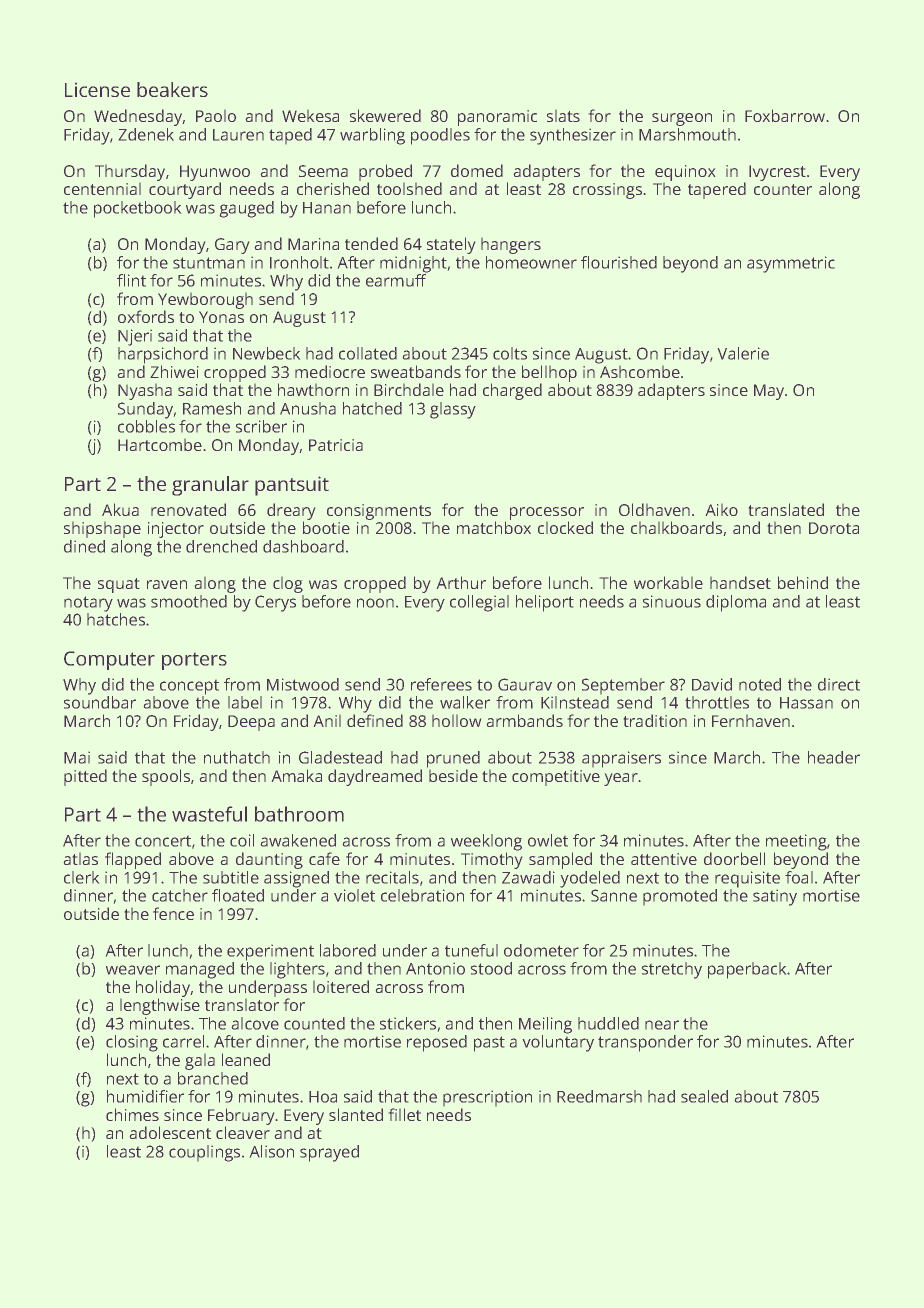 This page has height=1308, width=924. Describe the element at coordinates (796, 842) in the page. I see `meeting` at that location.
